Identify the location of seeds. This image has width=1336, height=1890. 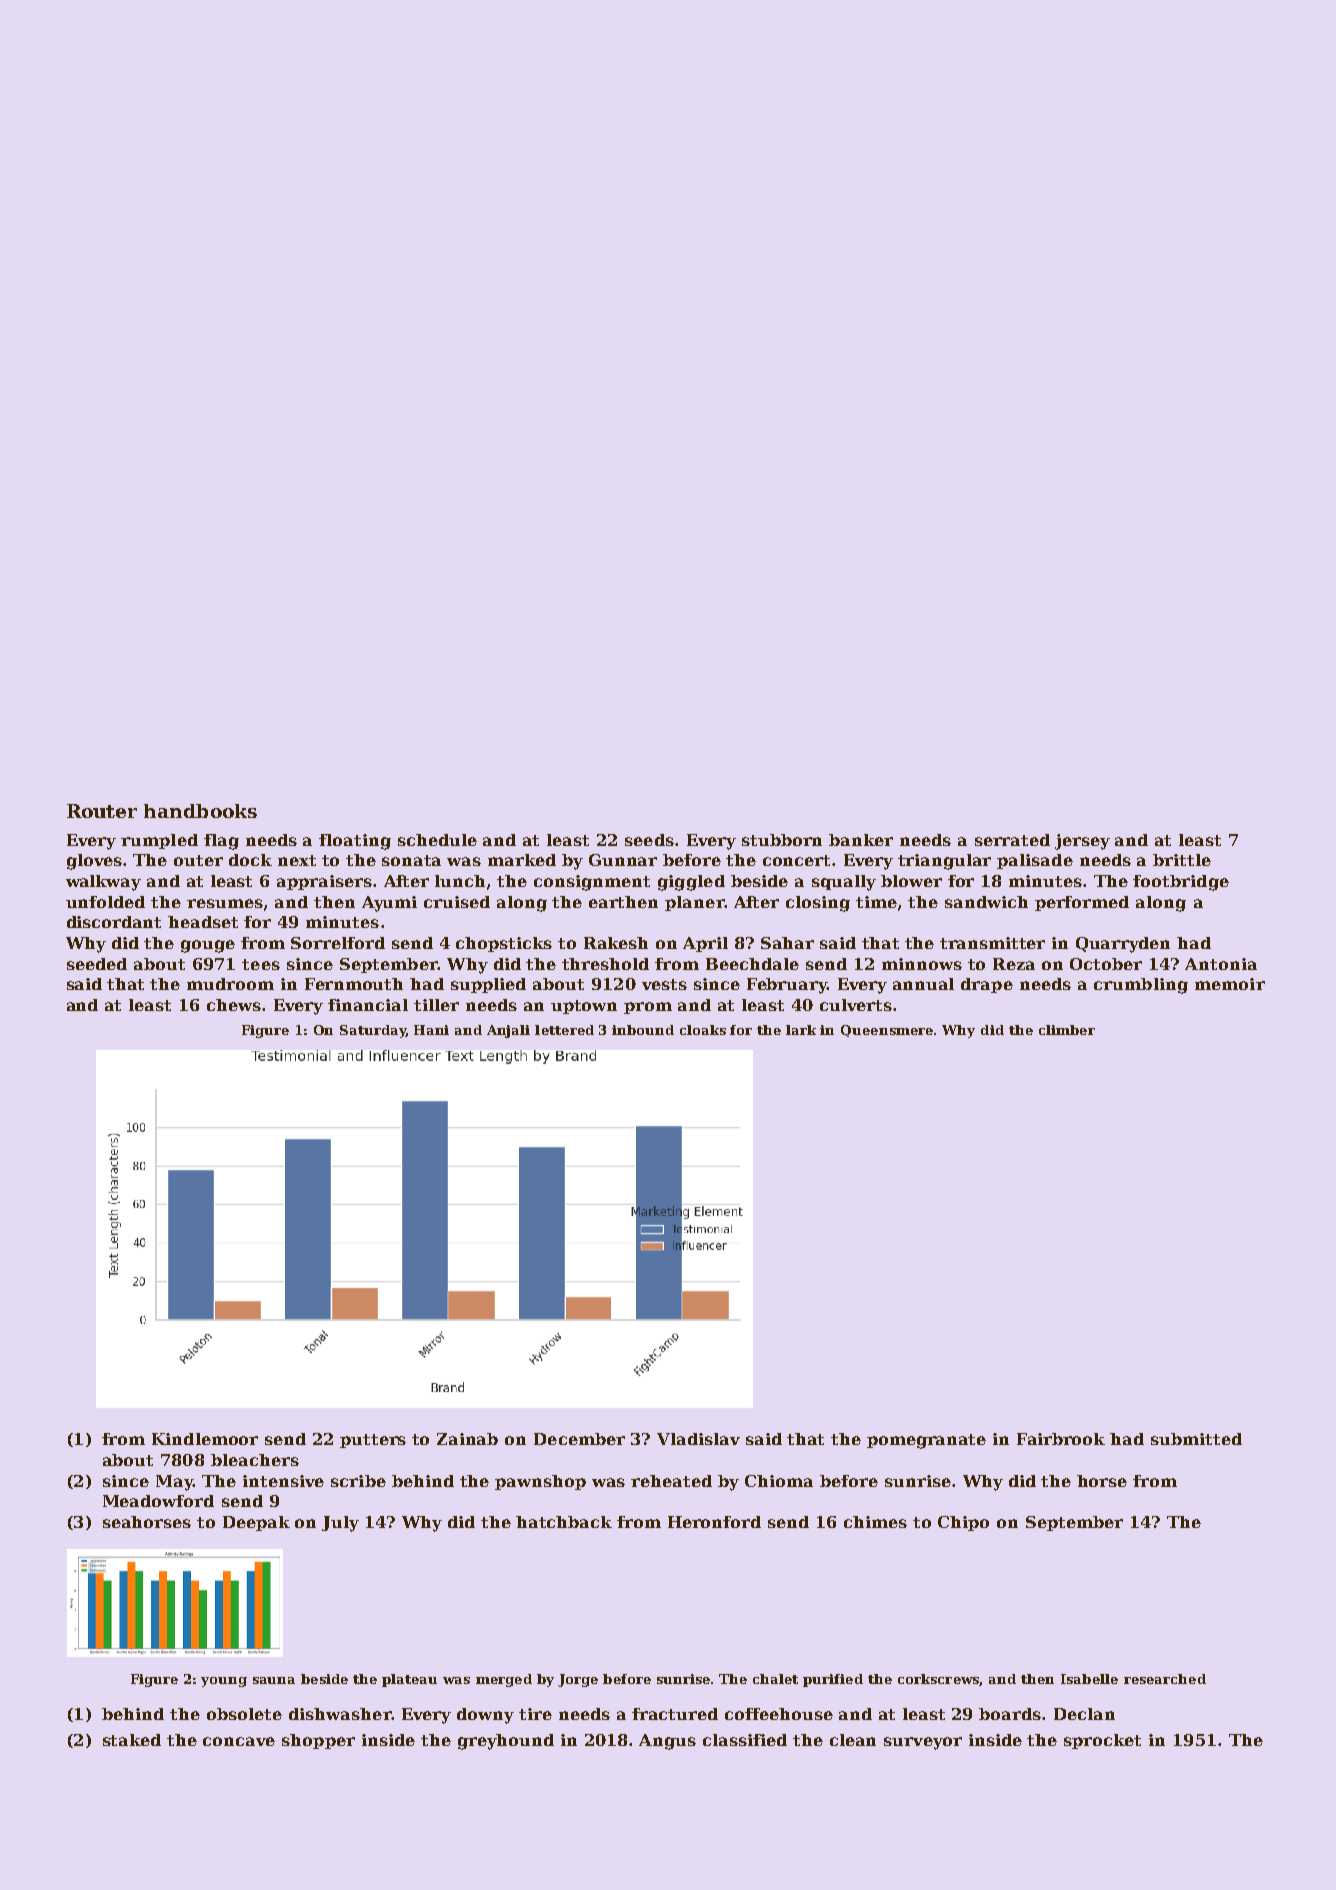
(649, 840).
